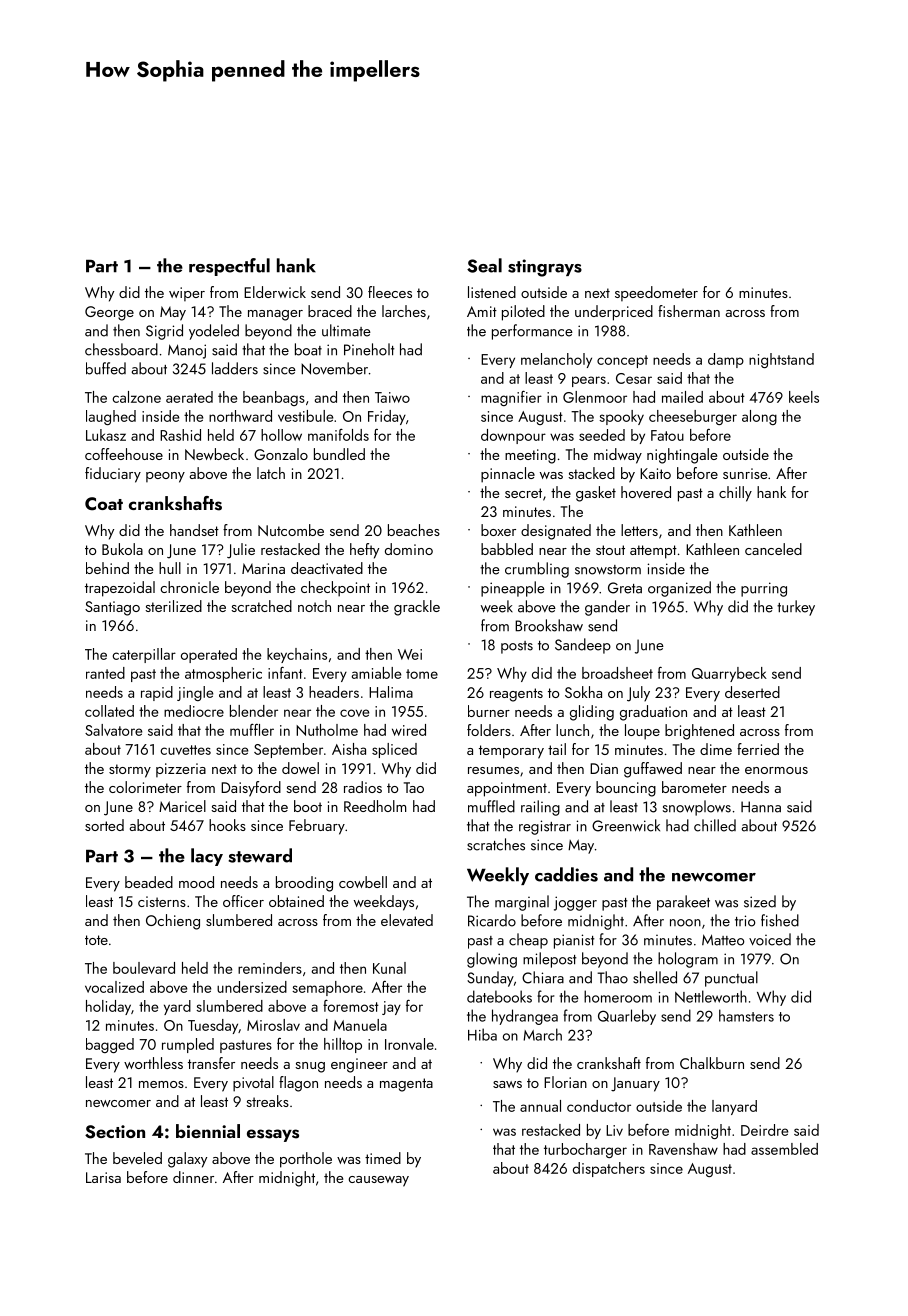  Describe the element at coordinates (243, 901) in the screenshot. I see `officer` at that location.
